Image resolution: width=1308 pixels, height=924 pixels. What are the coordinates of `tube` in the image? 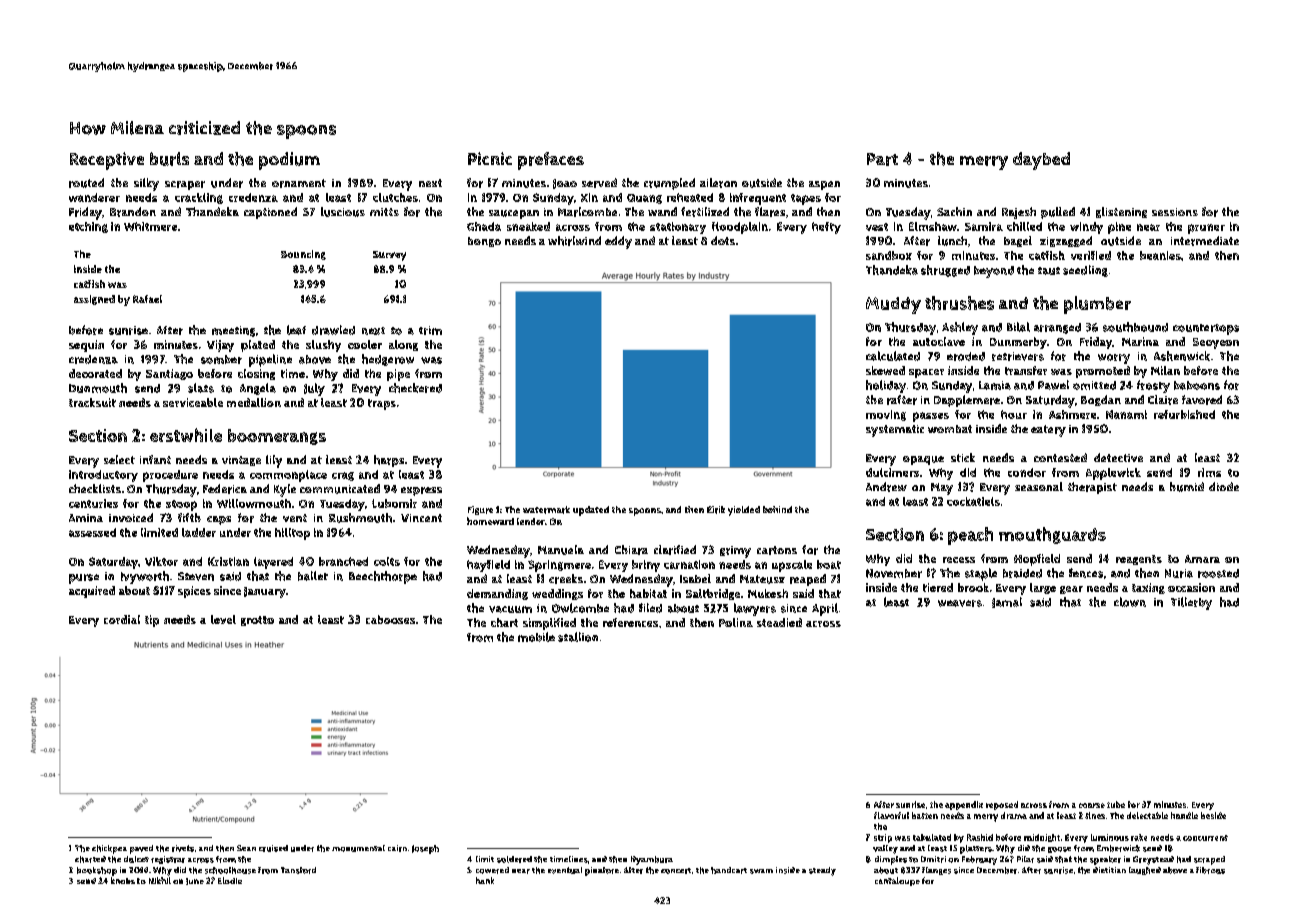 It's located at (1116, 804).
